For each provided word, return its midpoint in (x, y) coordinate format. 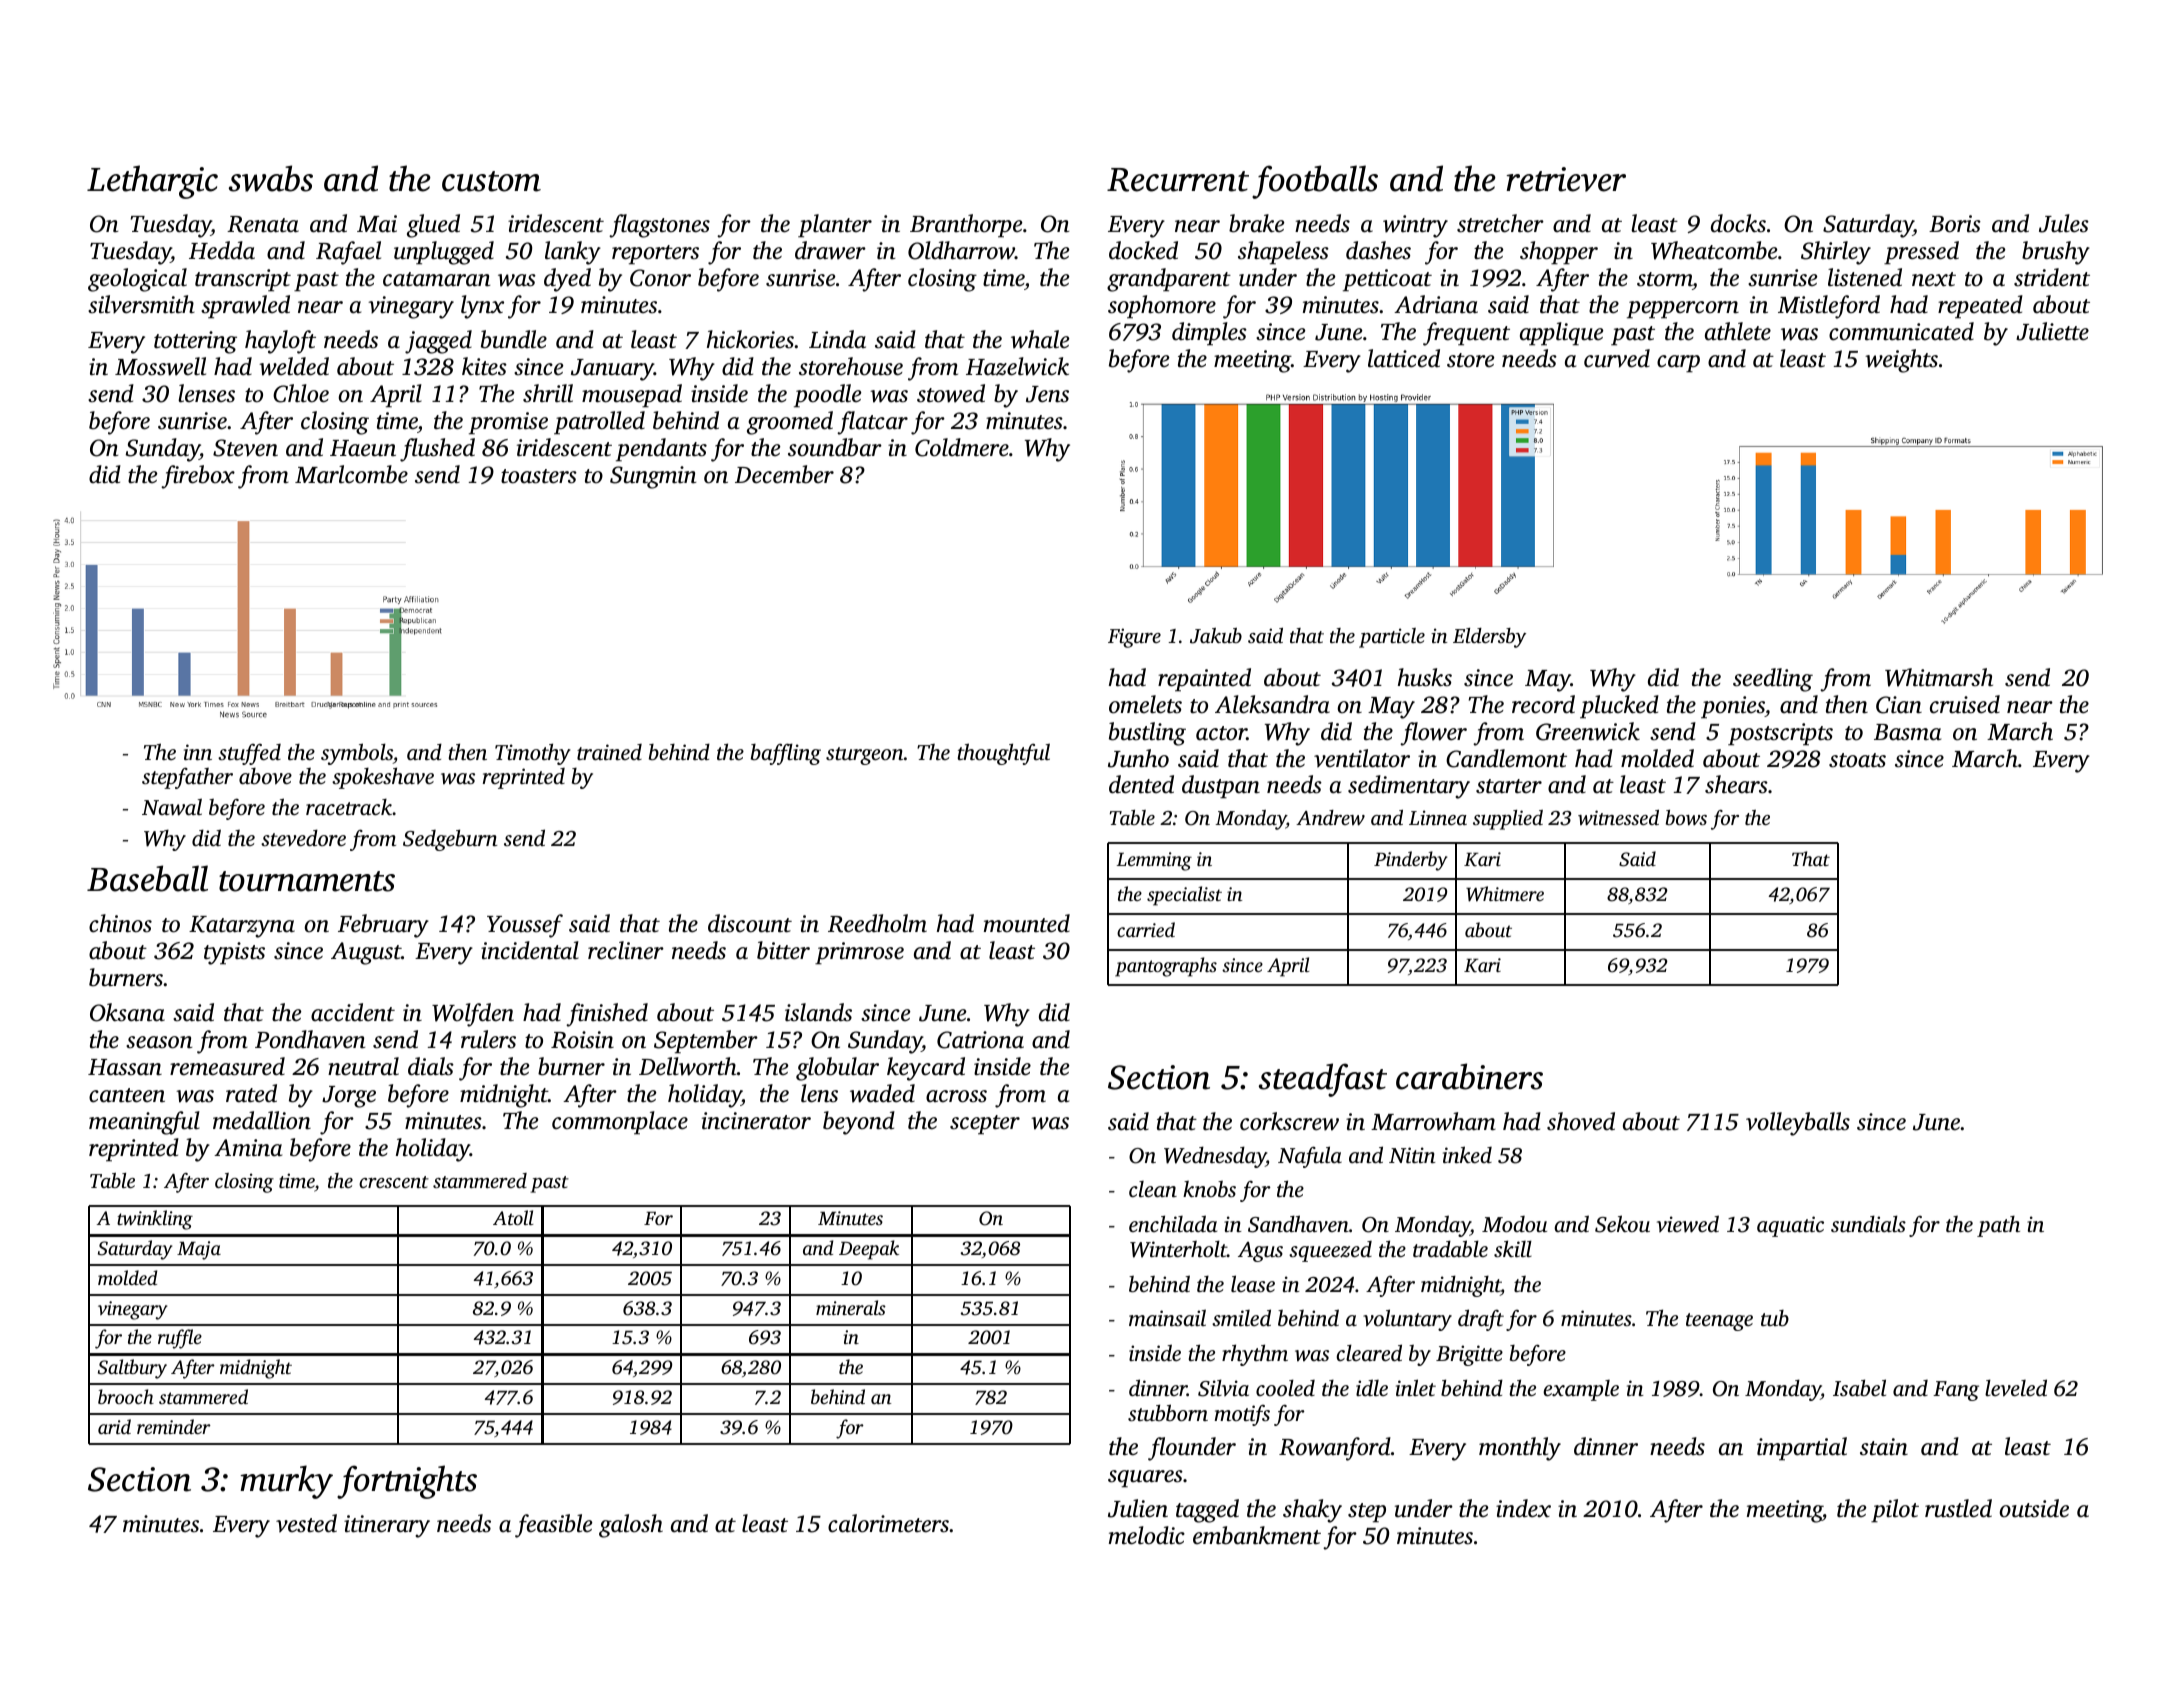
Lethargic (152, 182)
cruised (1965, 704)
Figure (1134, 638)
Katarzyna (242, 927)
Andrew (1330, 818)
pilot (1895, 1511)
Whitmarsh (1939, 677)
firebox (198, 477)
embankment (1257, 1535)
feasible (554, 1526)
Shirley (1836, 253)
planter (835, 226)
